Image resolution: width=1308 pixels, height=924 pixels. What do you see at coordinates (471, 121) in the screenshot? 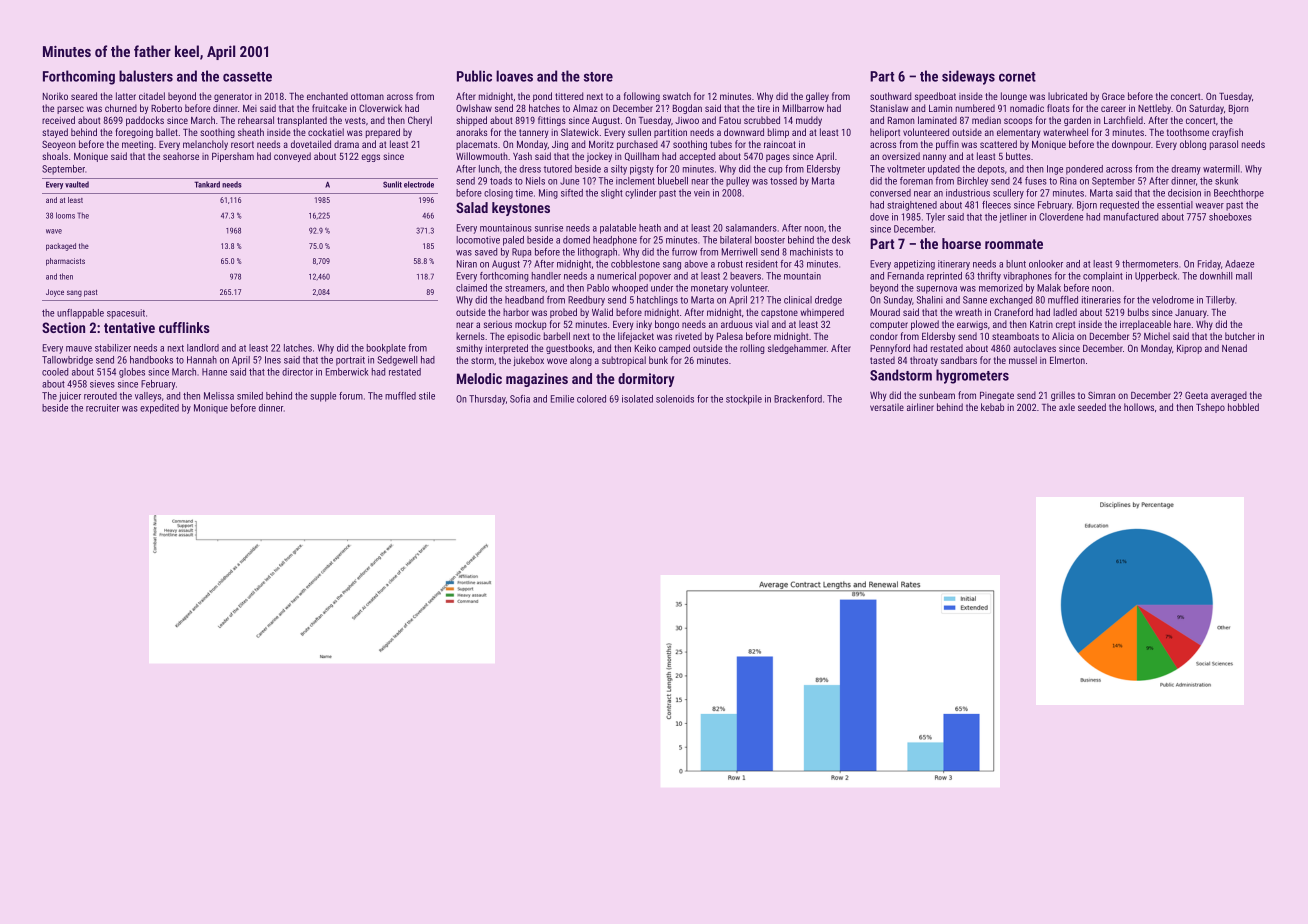
I see `shipped` at bounding box center [471, 121].
